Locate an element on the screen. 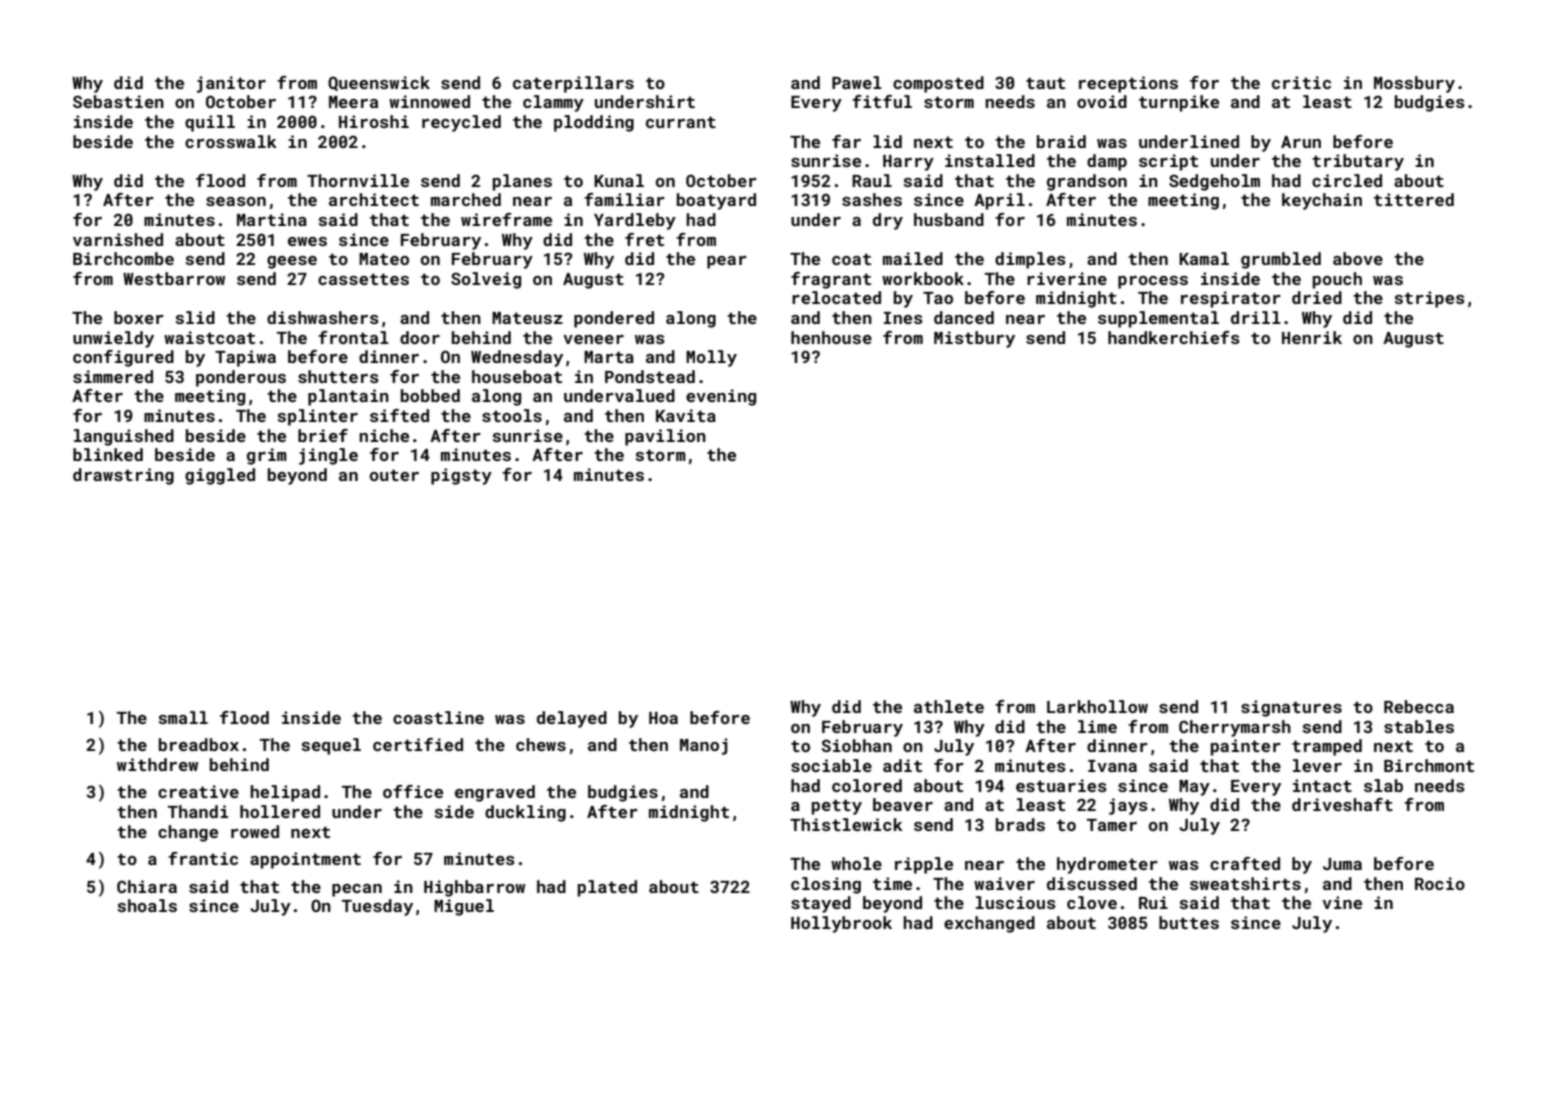 The image size is (1551, 1097). buttes is located at coordinates (1189, 922).
